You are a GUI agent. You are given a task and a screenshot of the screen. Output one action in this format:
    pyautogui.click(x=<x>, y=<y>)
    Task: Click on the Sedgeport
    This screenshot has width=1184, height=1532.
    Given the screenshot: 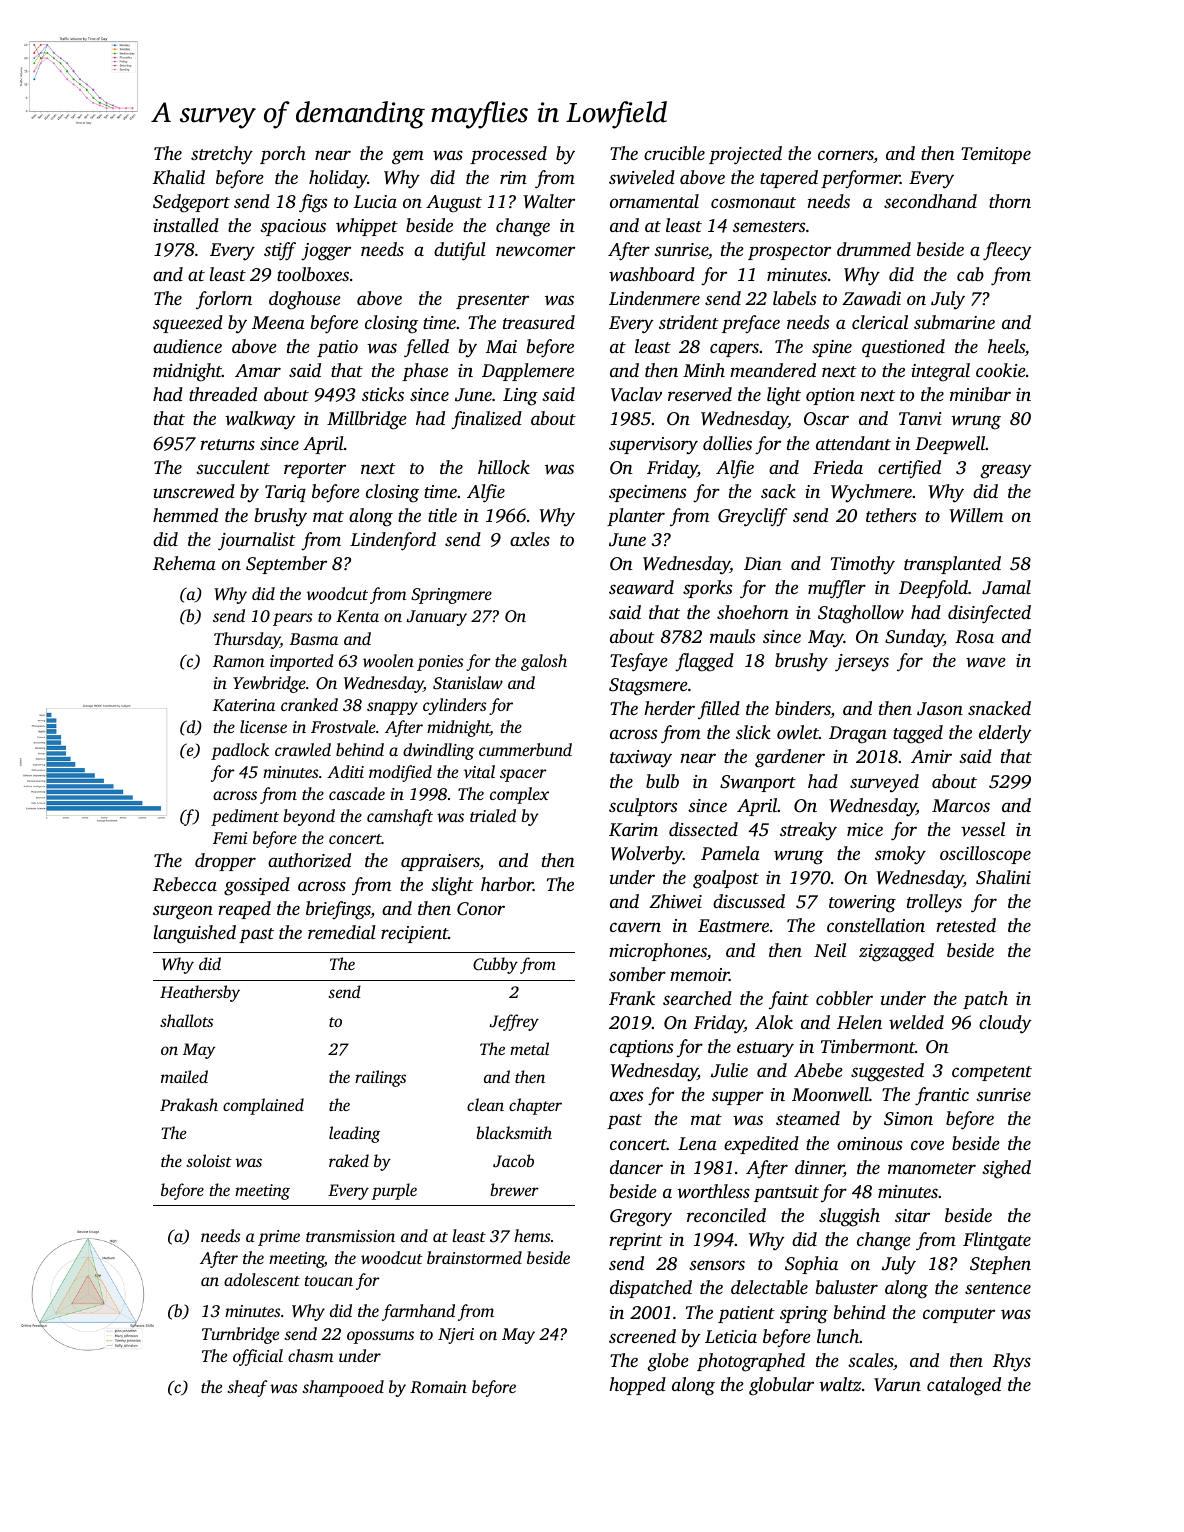 What is the action you would take?
    pyautogui.click(x=191, y=203)
